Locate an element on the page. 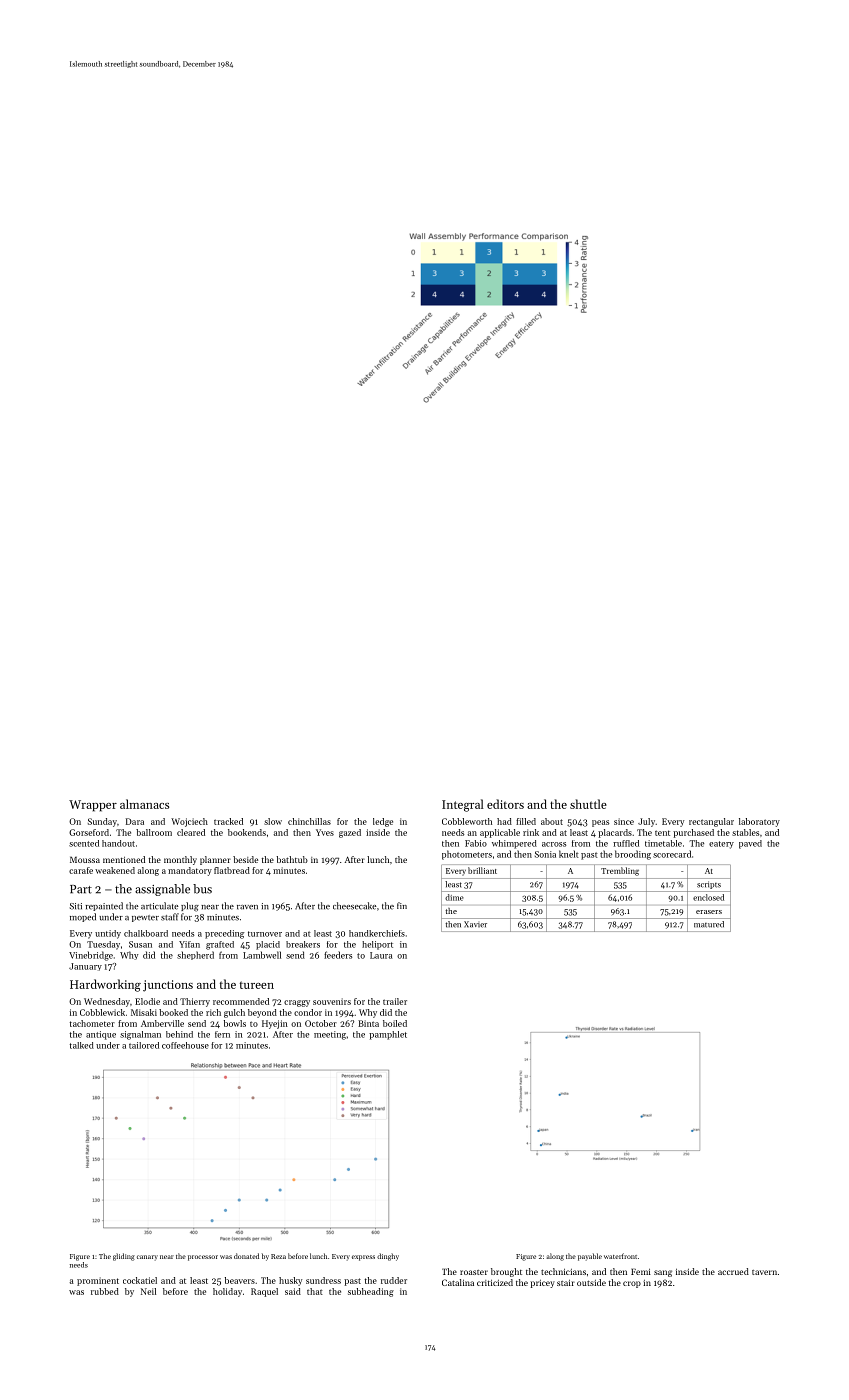  gliding is located at coordinates (124, 1257).
